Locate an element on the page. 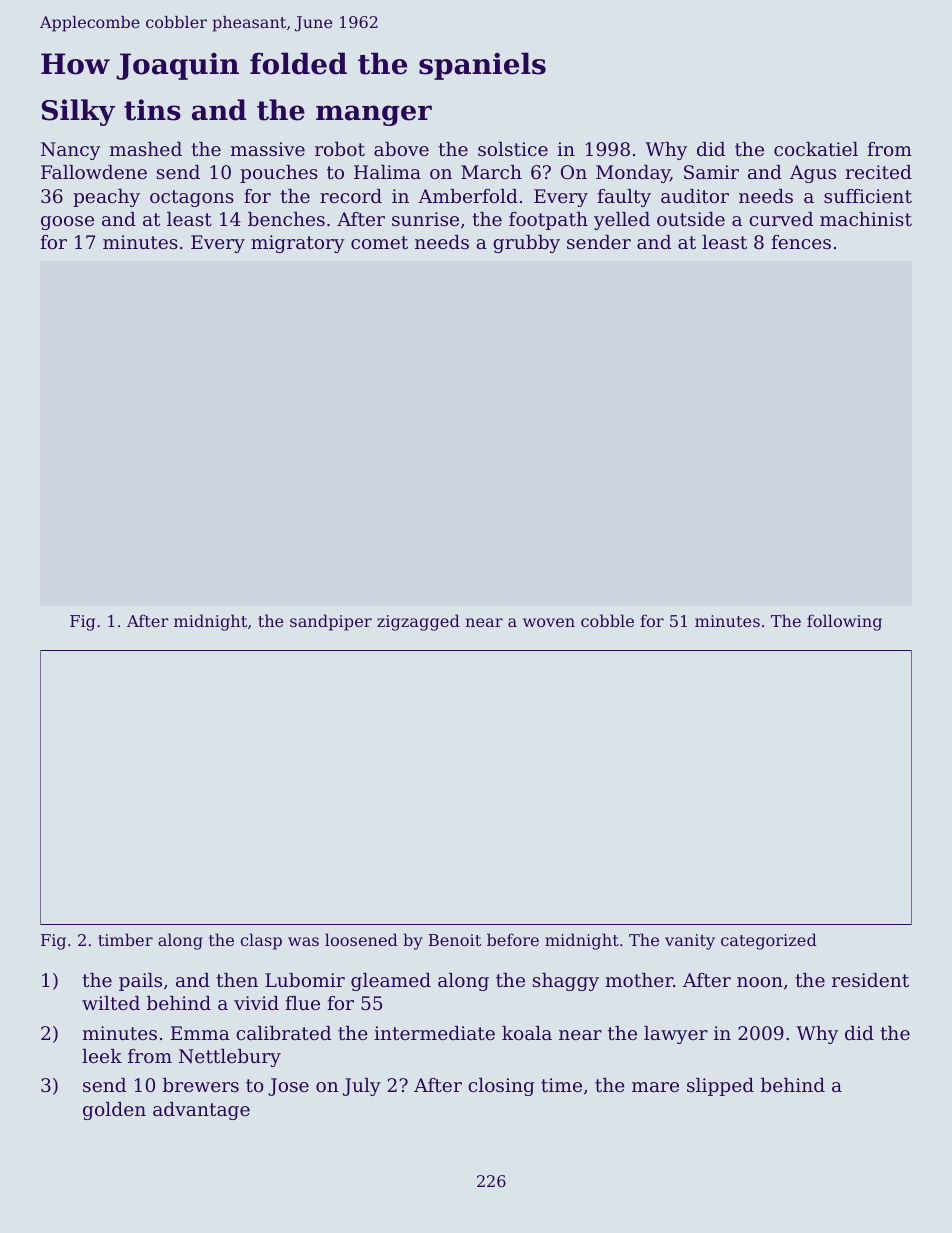 The width and height of the page is (952, 1233). loosened is located at coordinates (361, 939).
